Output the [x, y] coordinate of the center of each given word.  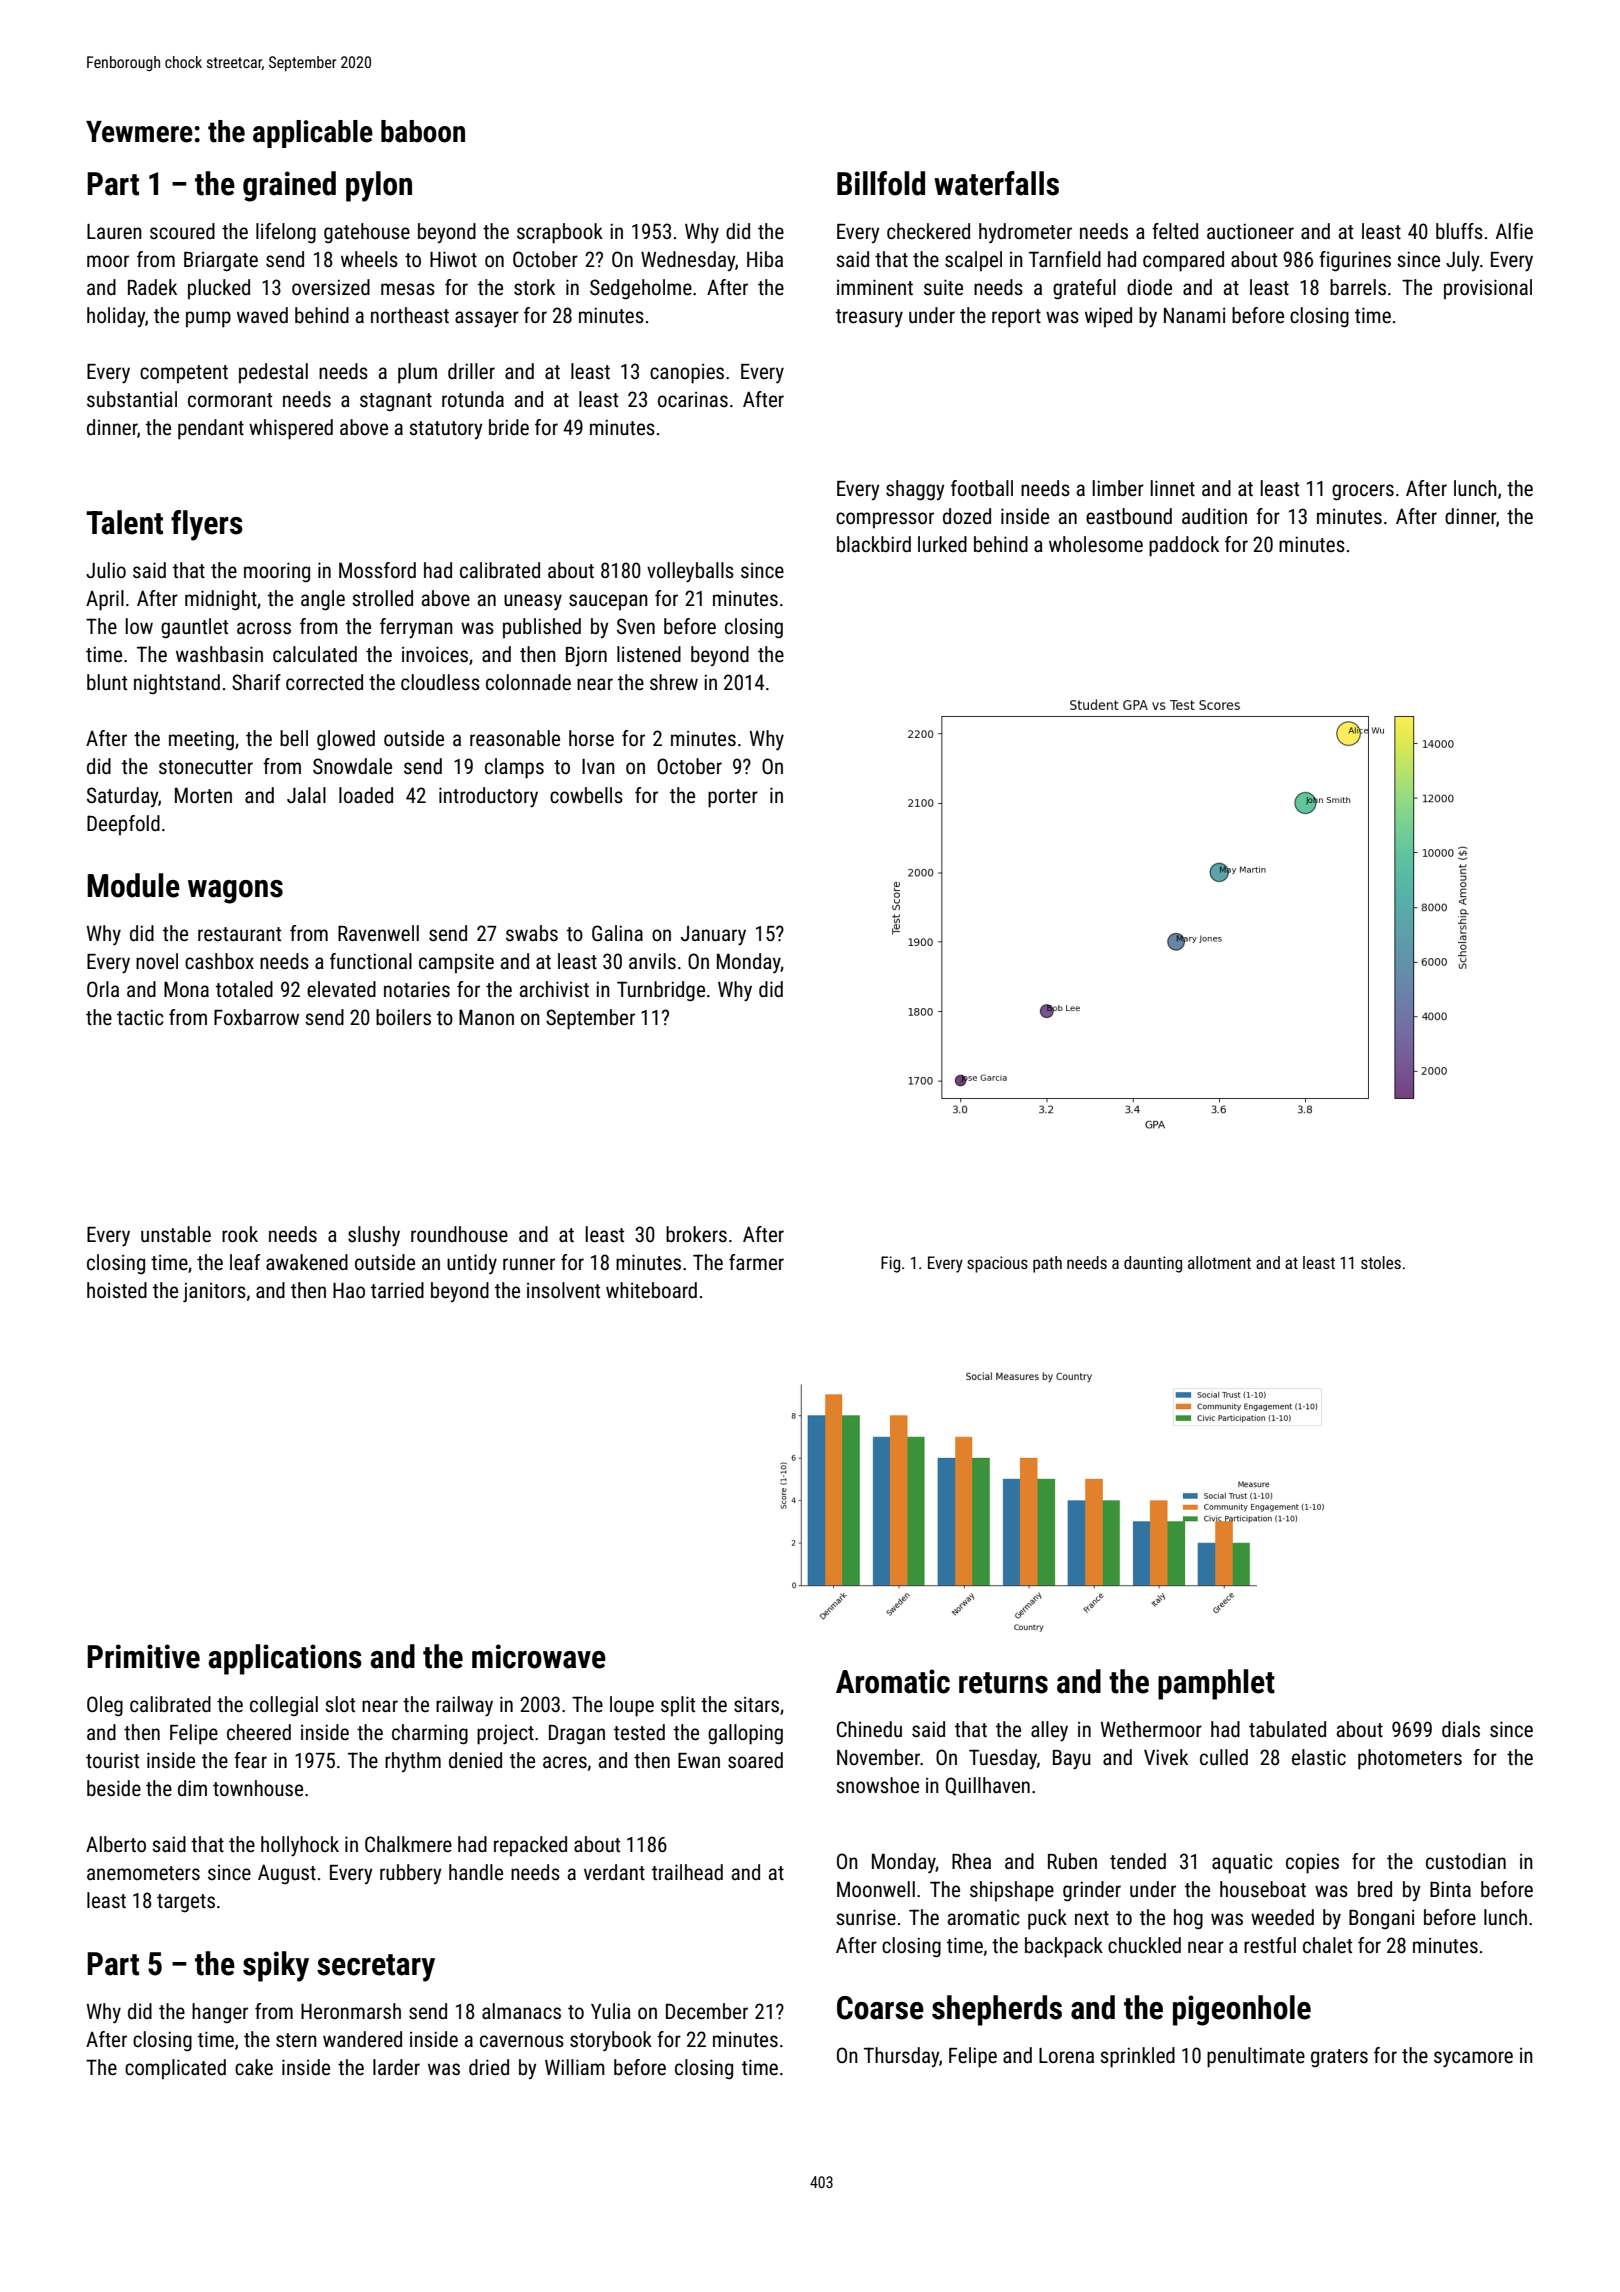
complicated [175, 2069]
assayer [487, 319]
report [1016, 318]
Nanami [1194, 315]
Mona [186, 989]
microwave [539, 1656]
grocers [1363, 492]
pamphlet [1216, 1684]
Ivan [598, 766]
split [678, 1706]
